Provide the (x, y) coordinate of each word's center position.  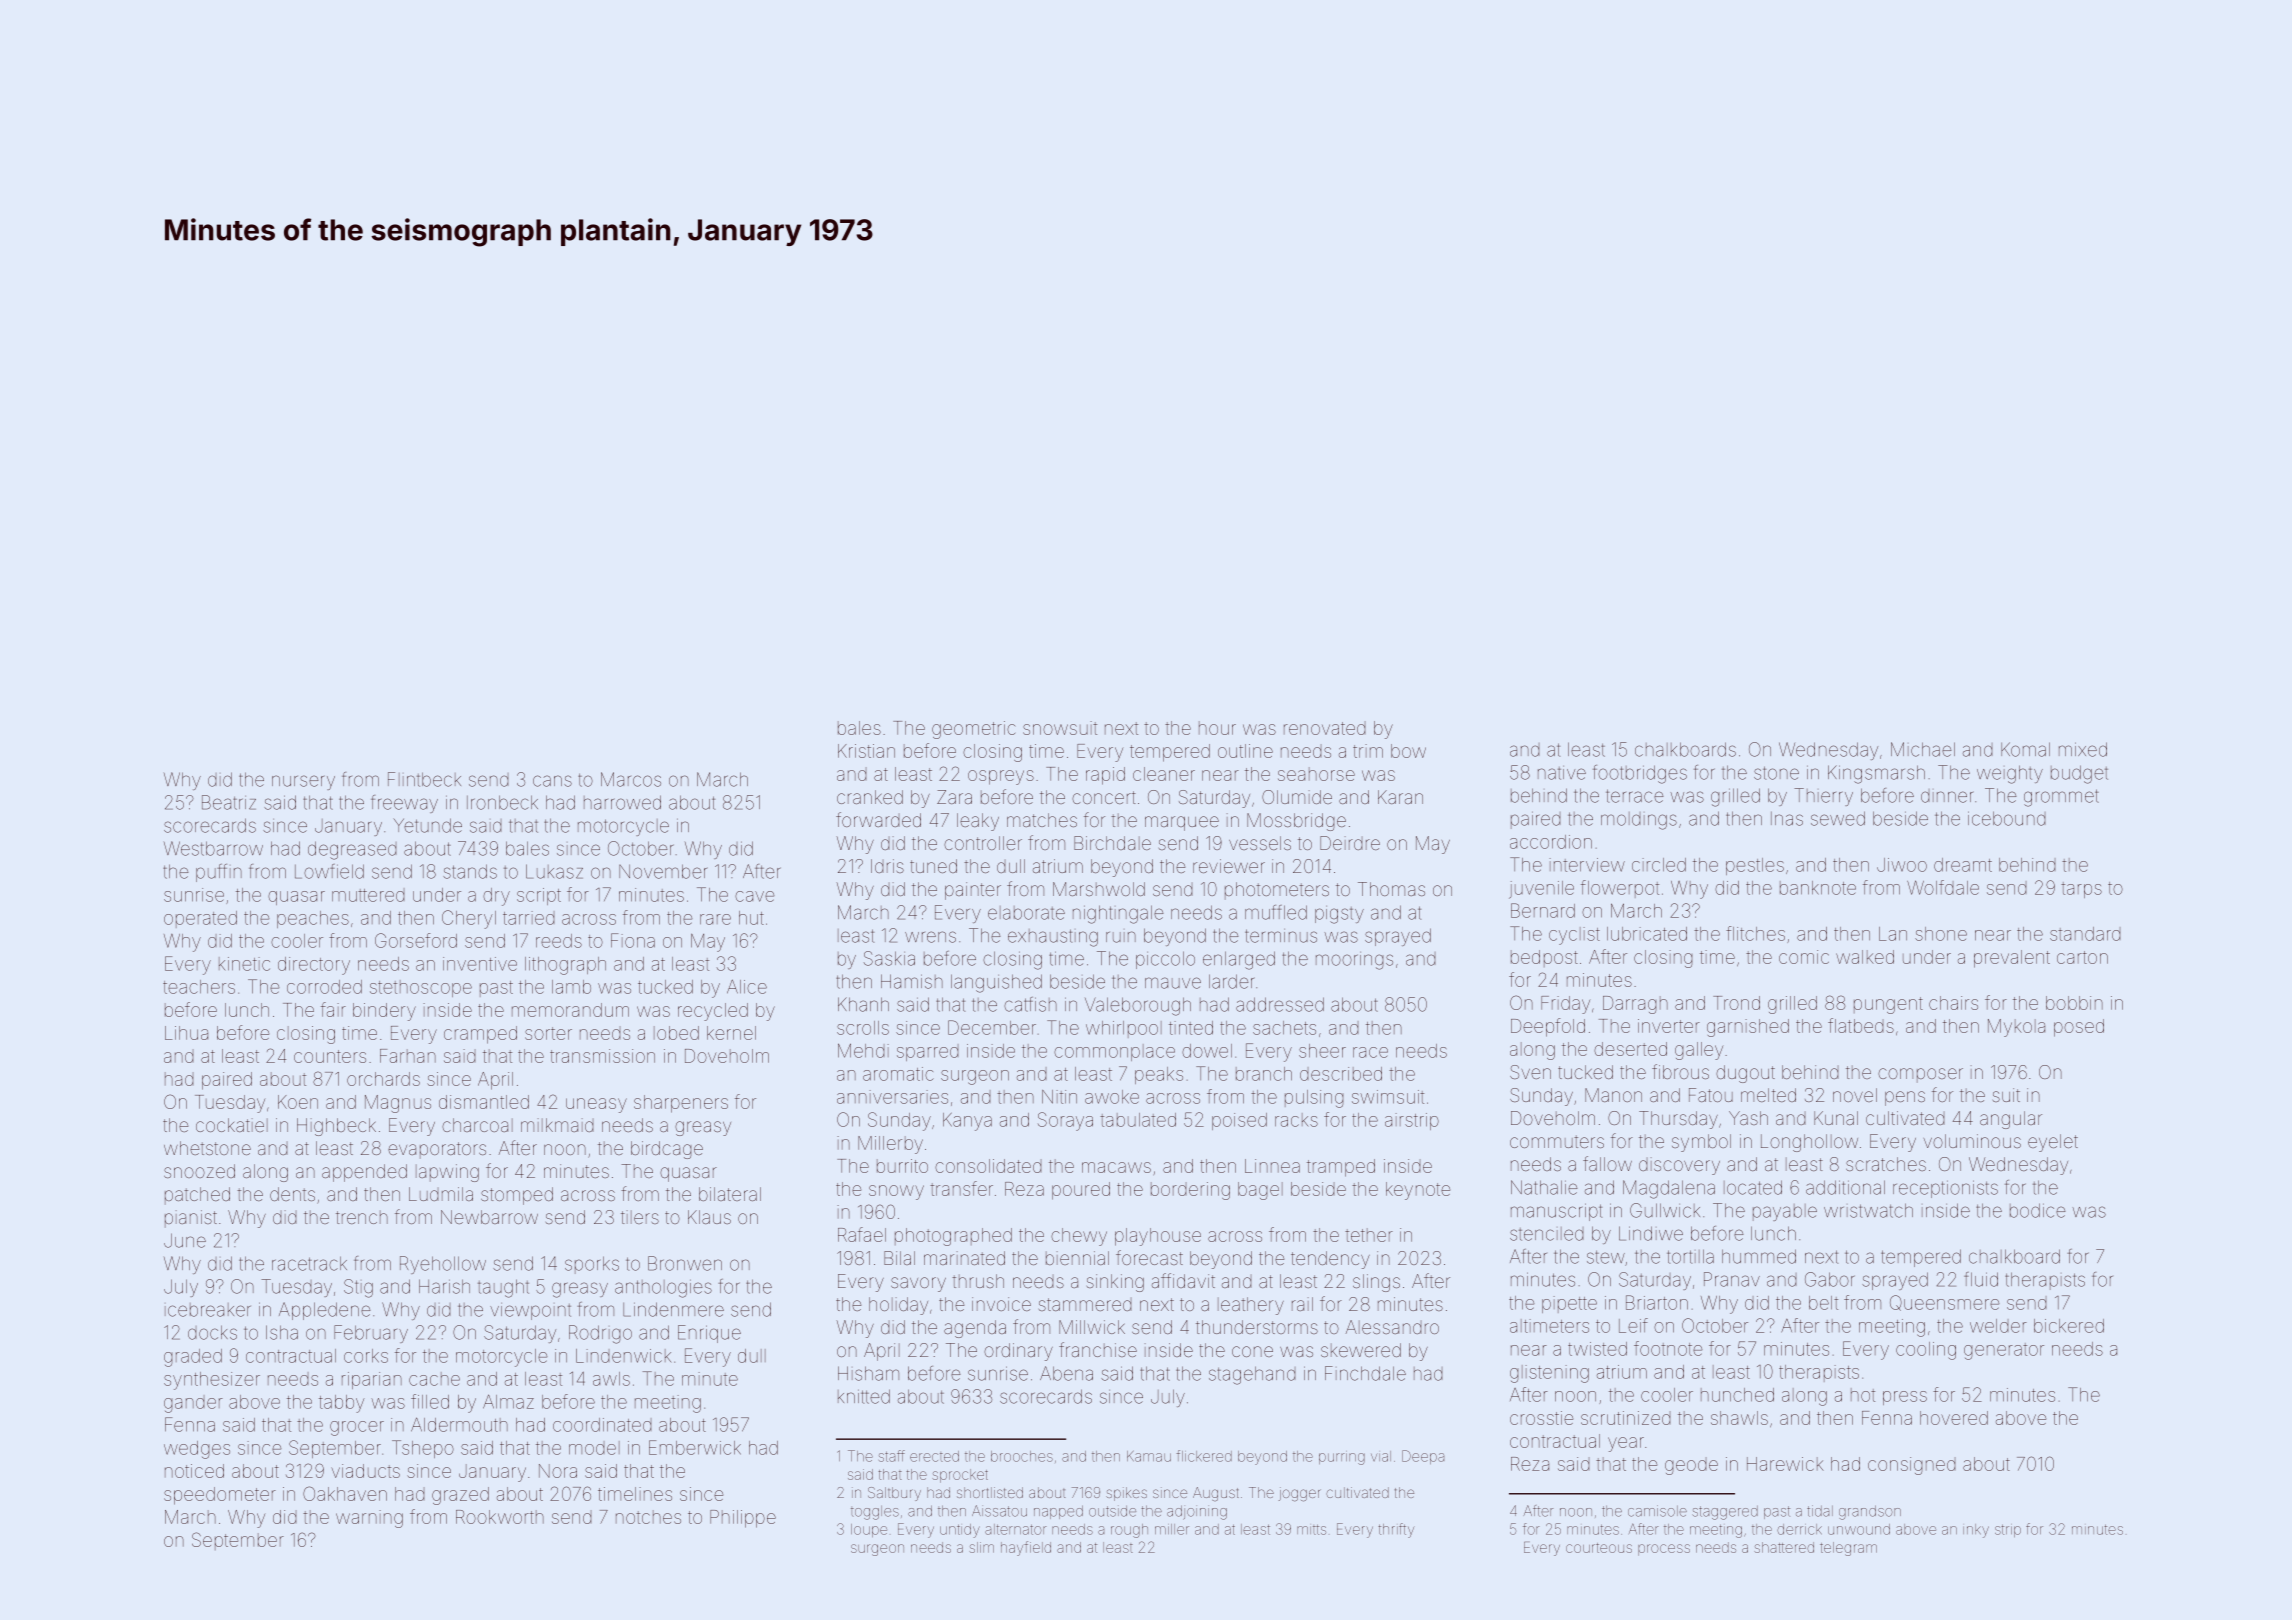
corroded (324, 987)
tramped (1341, 1168)
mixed (2083, 749)
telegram (1848, 1549)
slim (982, 1547)
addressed (1280, 1004)
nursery (303, 782)
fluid (1981, 1279)
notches (648, 1517)
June (185, 1240)
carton (2082, 957)
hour (1217, 728)
